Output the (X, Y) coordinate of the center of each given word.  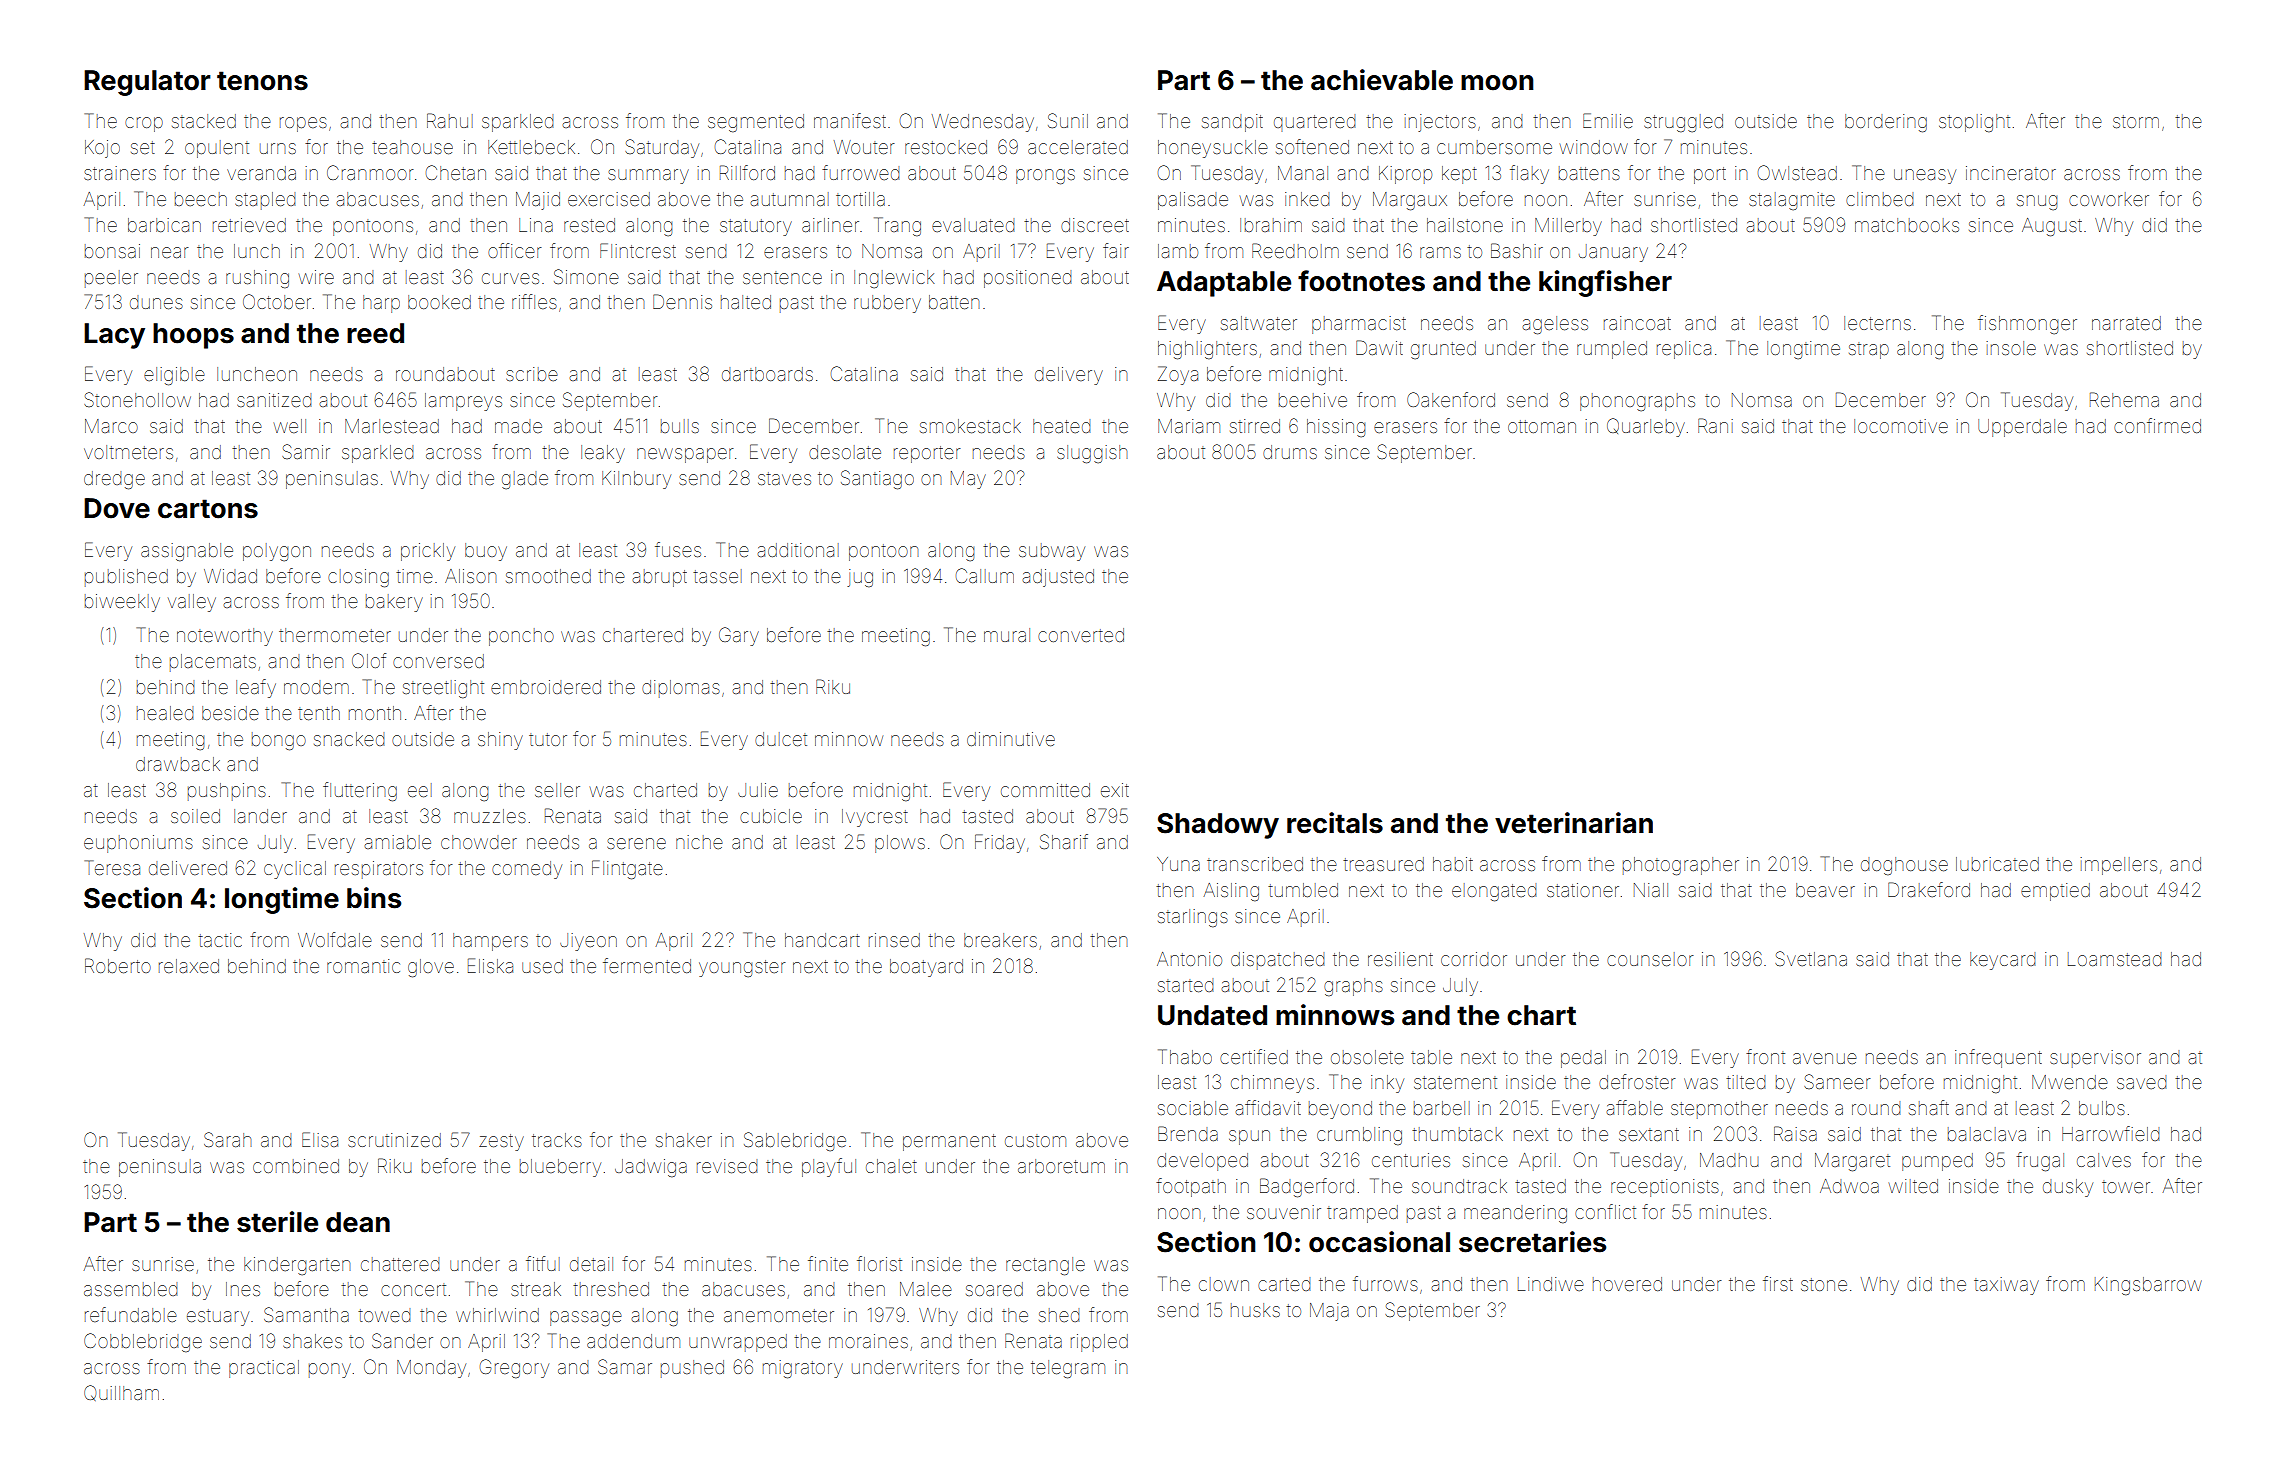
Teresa (112, 867)
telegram (1068, 1369)
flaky (1529, 174)
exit (1115, 790)
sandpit (1232, 123)
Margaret (1852, 1162)
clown (1224, 1284)
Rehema (2124, 399)
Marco (111, 426)
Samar (625, 1366)
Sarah (228, 1139)
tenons (262, 81)
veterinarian (1574, 823)
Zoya (1178, 375)
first (1778, 1283)
